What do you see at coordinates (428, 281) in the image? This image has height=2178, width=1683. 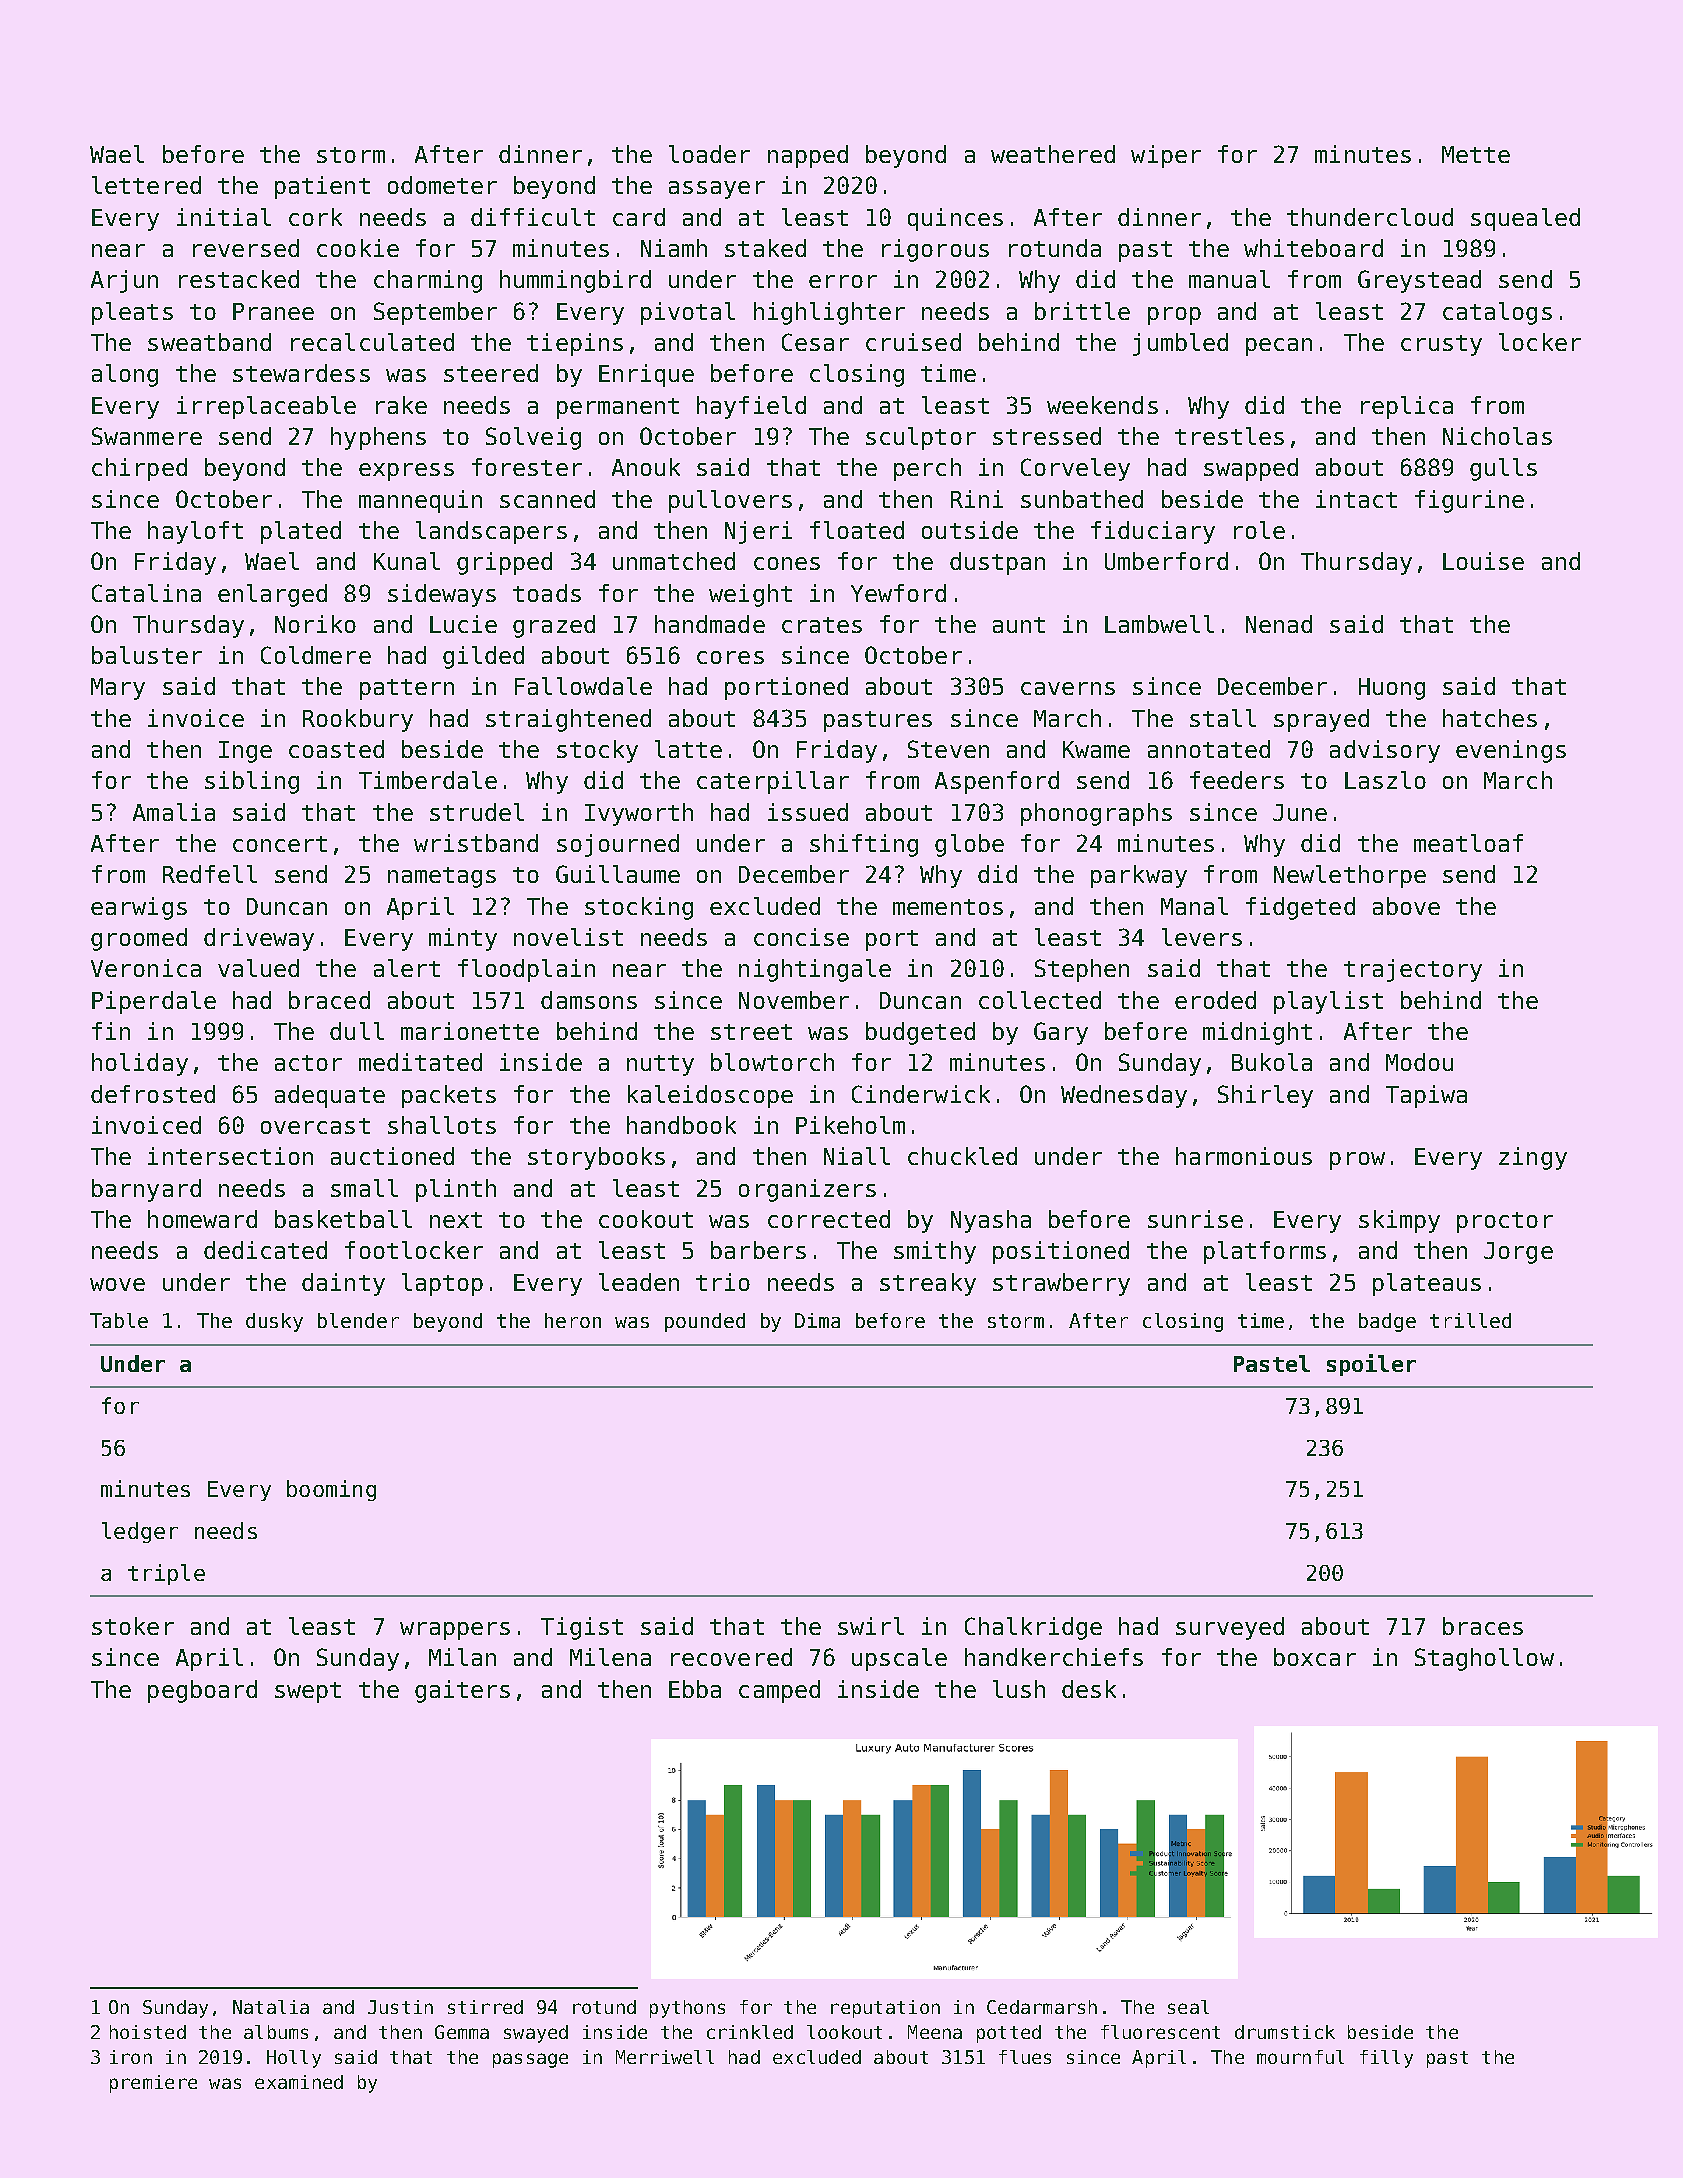 I see `charming` at bounding box center [428, 281].
